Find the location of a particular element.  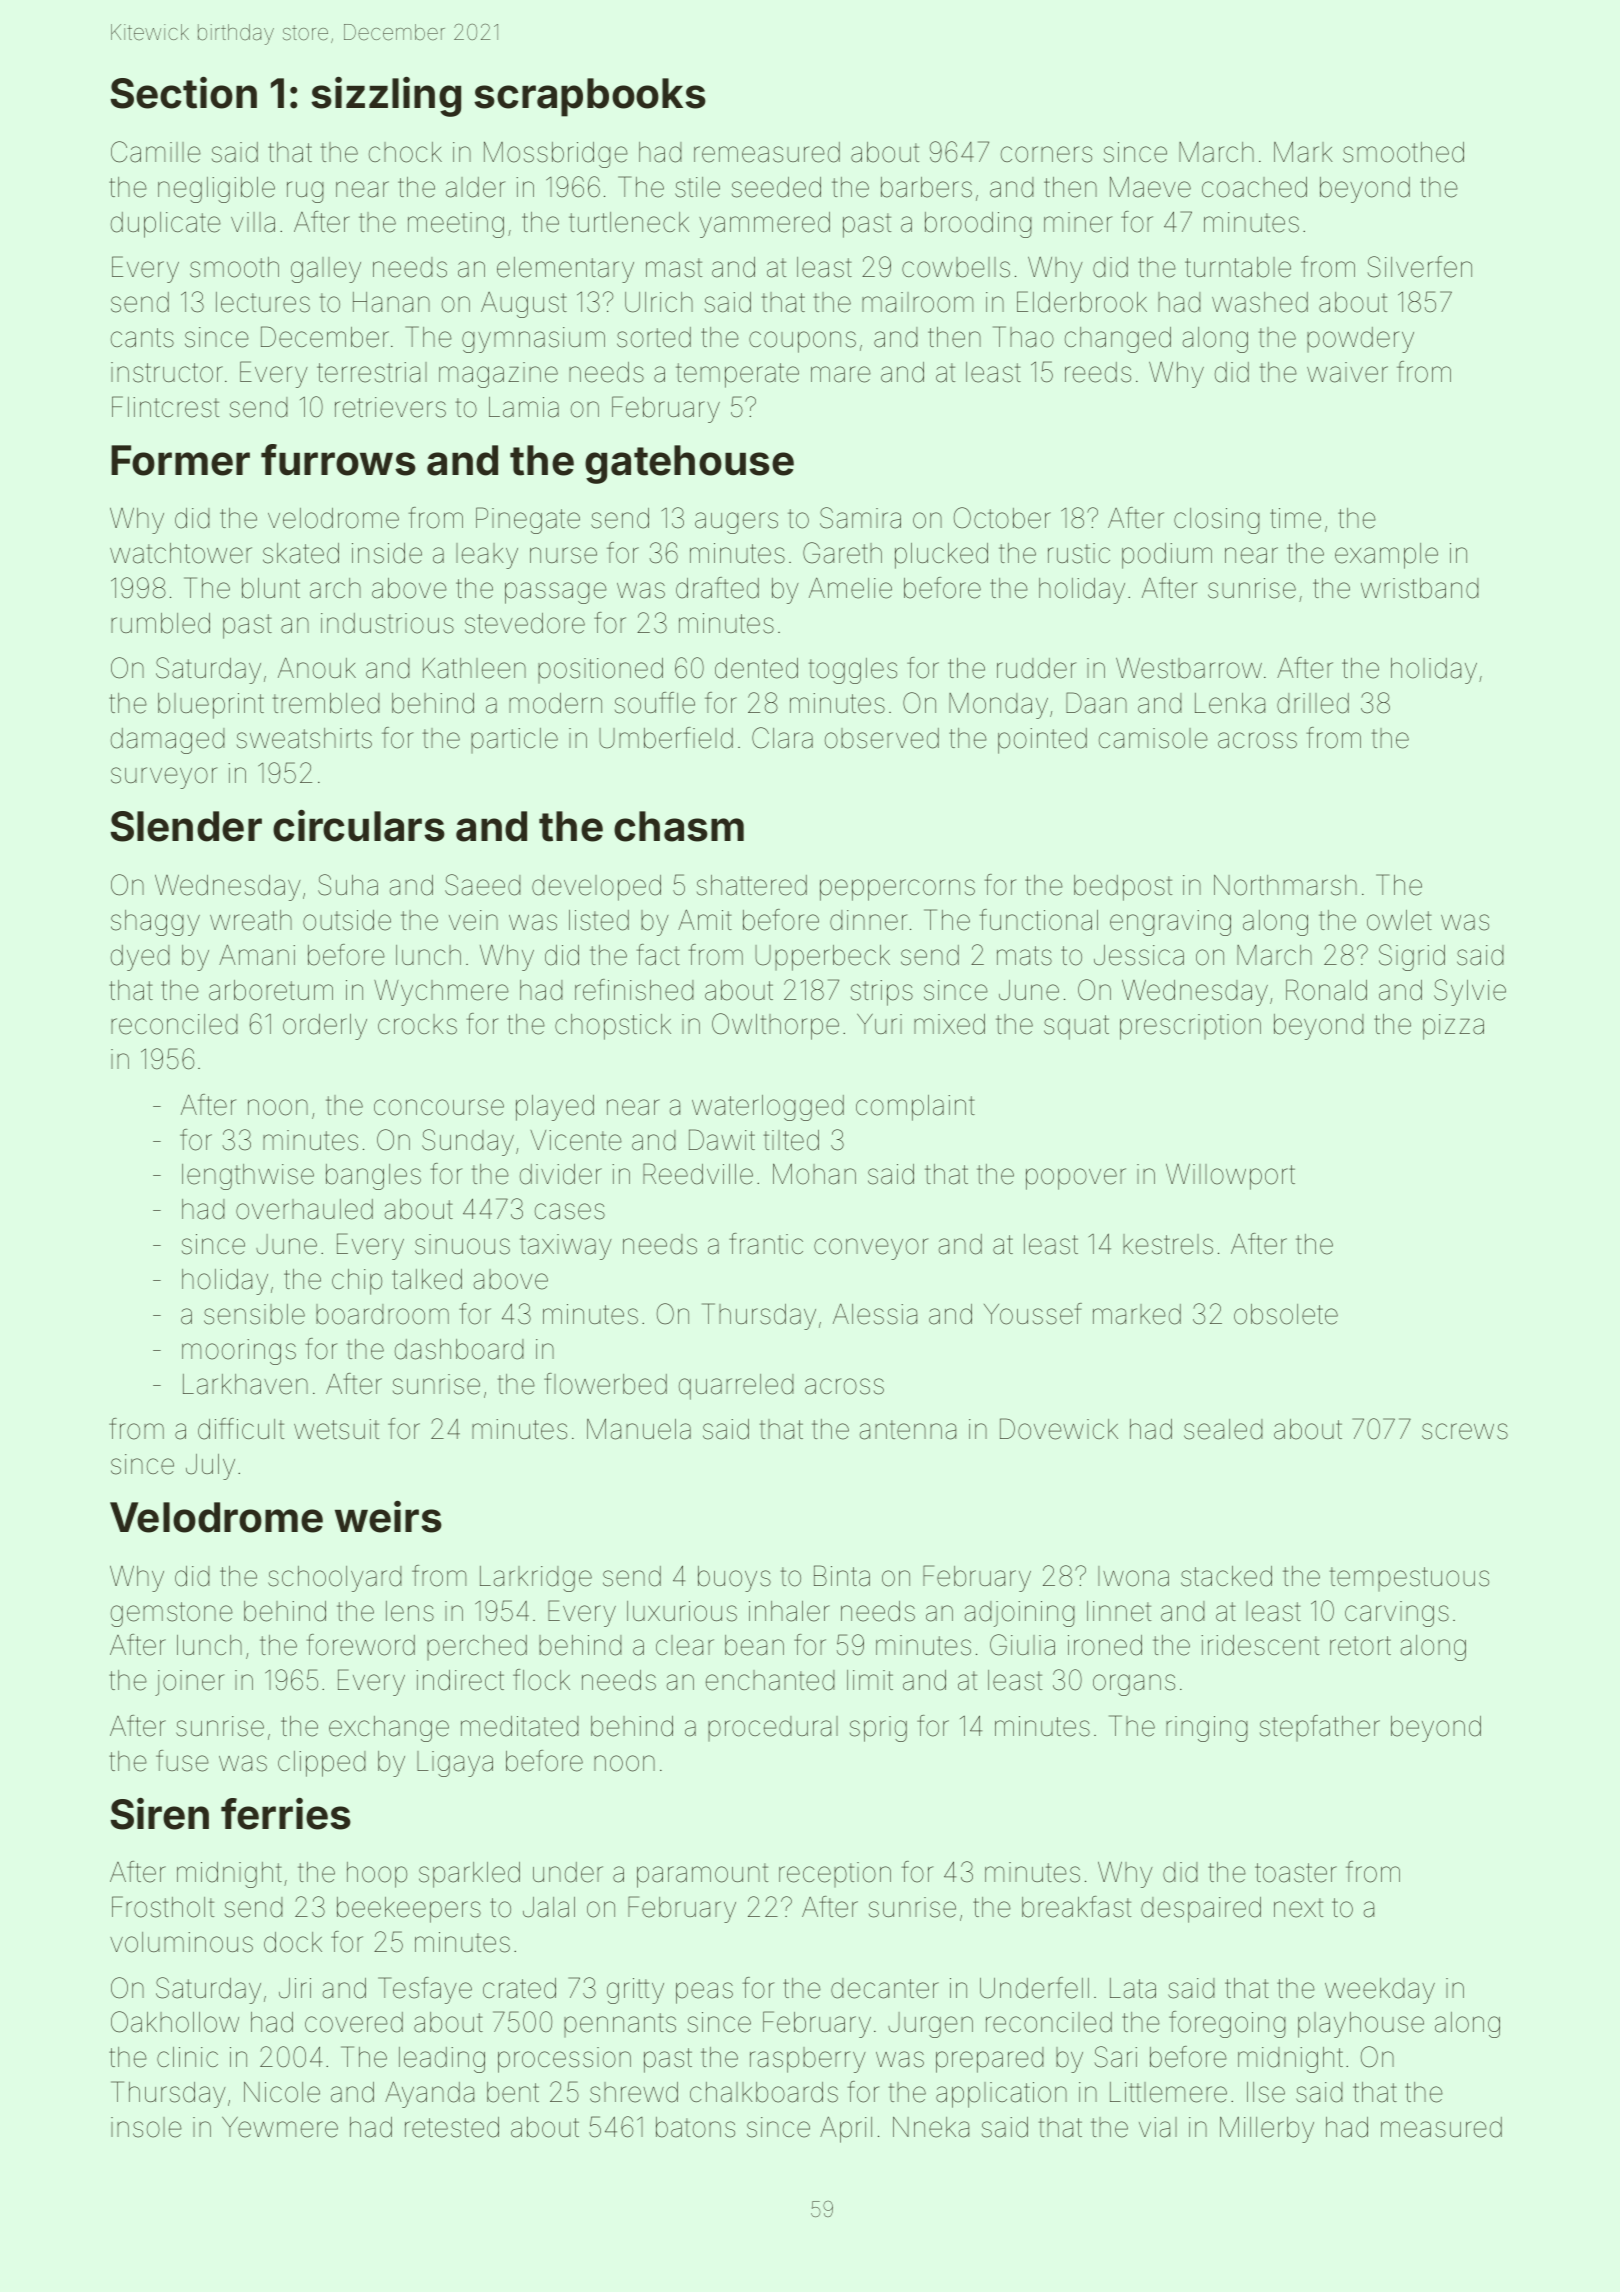

wristband is located at coordinates (1420, 588).
